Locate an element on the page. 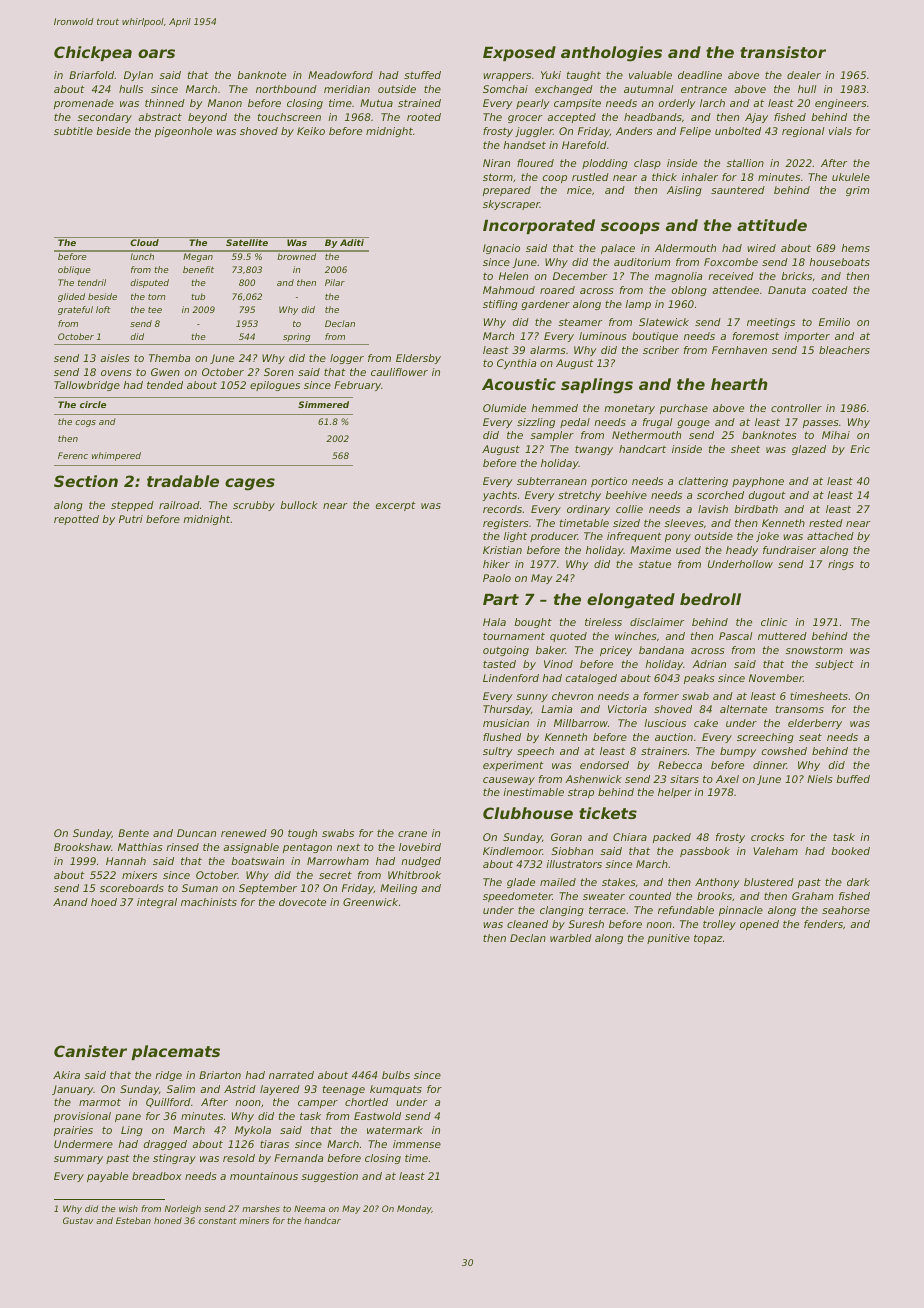  summary is located at coordinates (78, 1160).
